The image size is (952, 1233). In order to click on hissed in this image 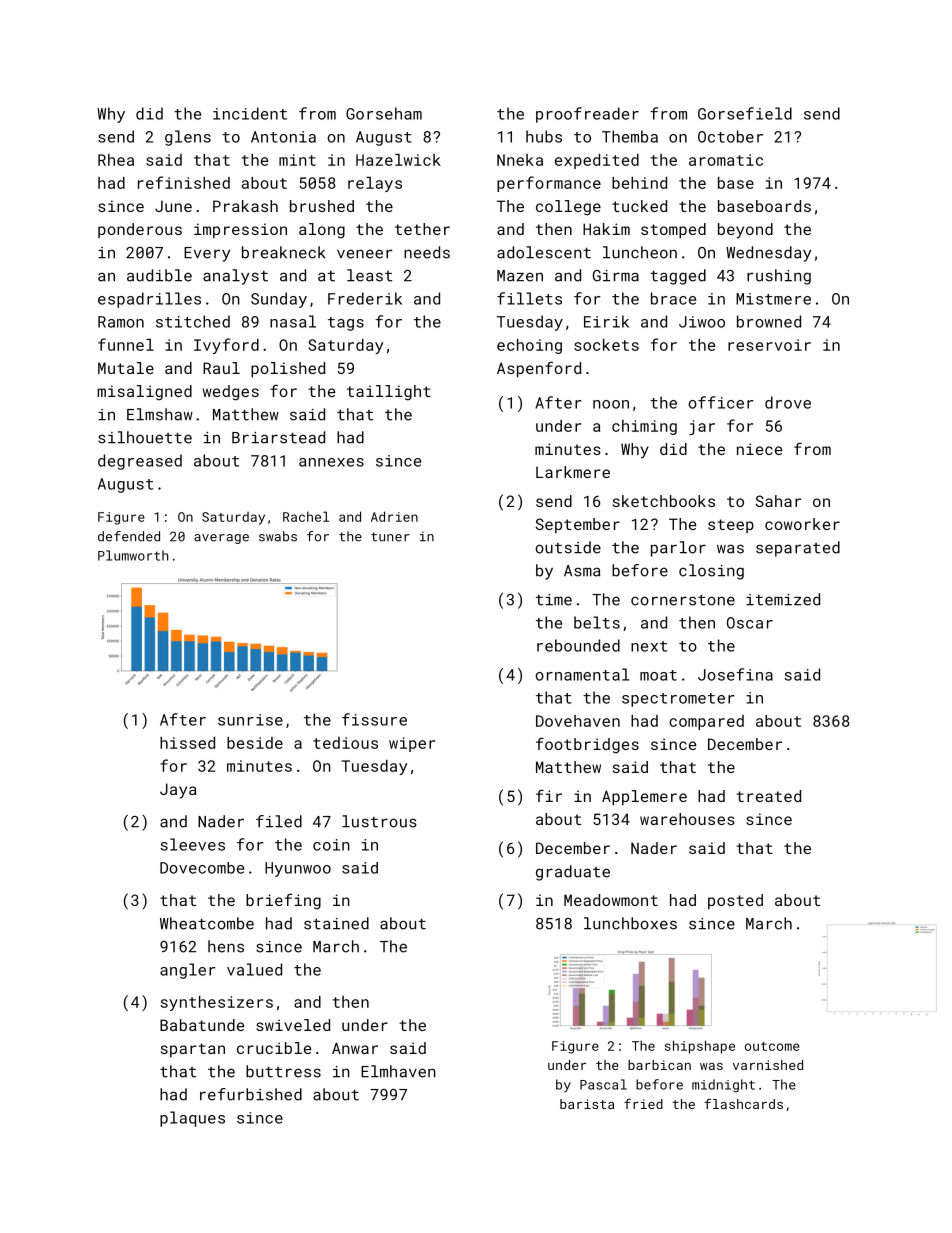, I will do `click(187, 743)`.
